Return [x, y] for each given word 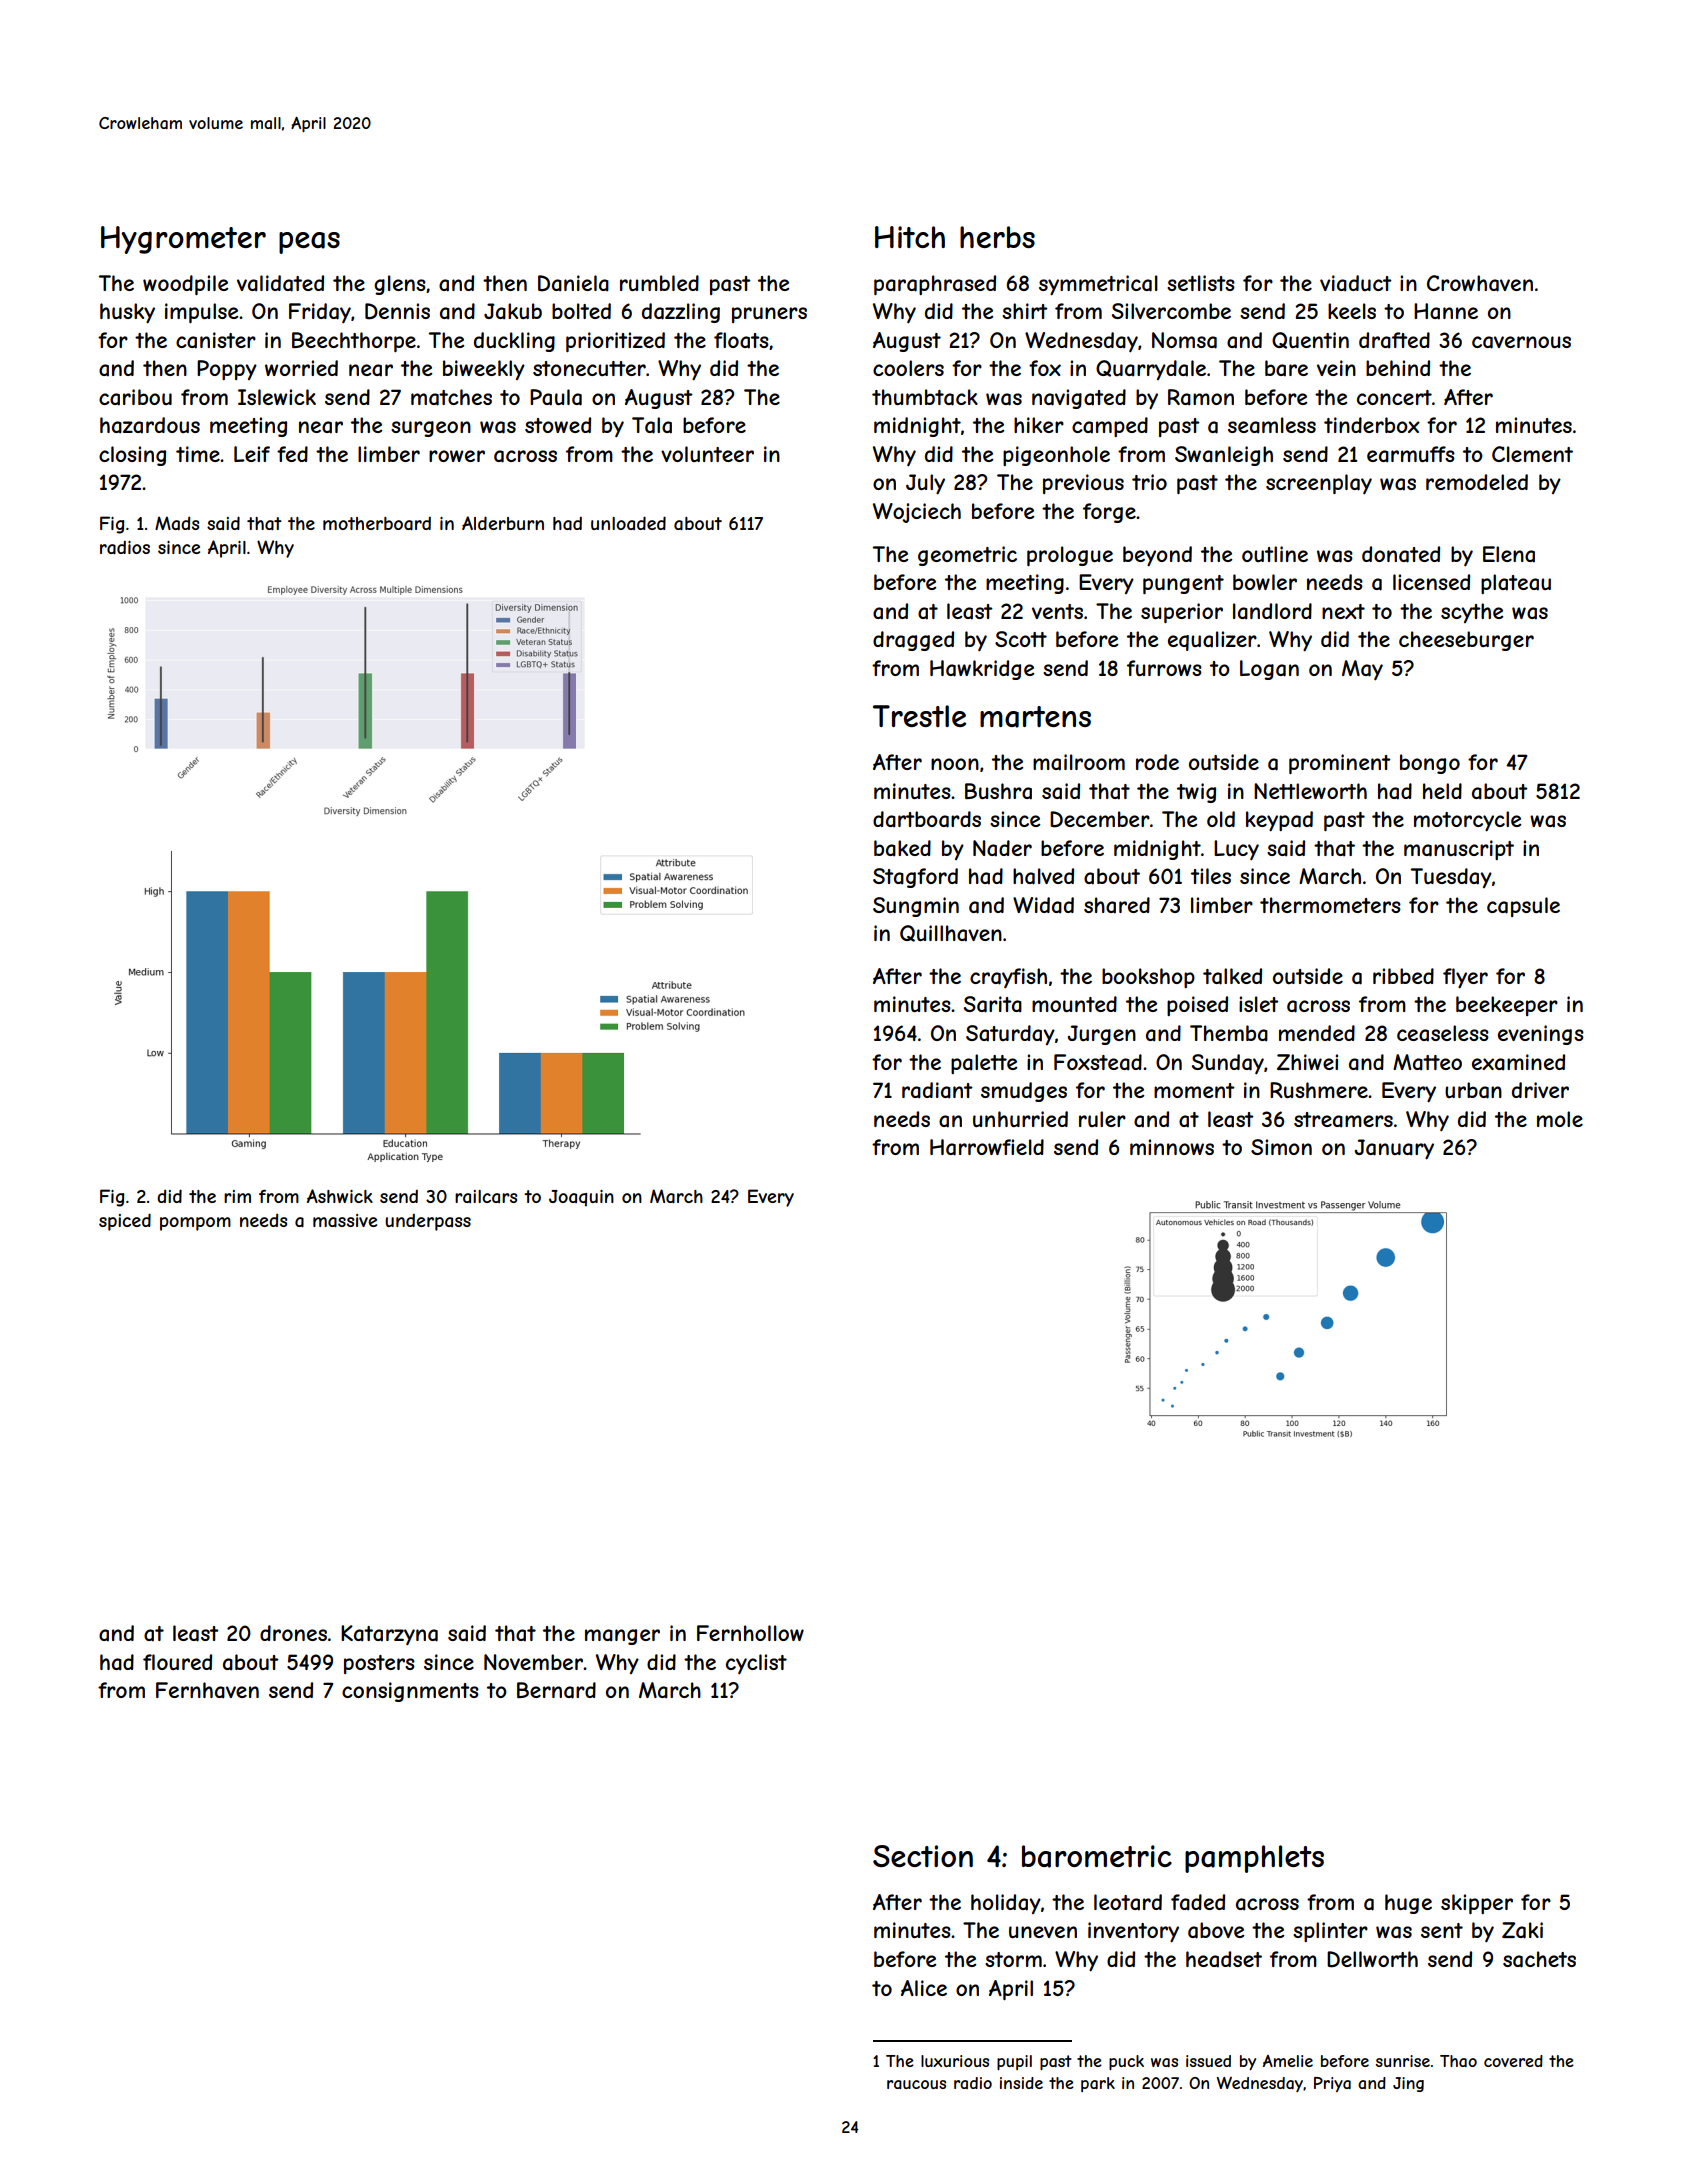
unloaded [628, 523]
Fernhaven [207, 1690]
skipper [1477, 1904]
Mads [177, 523]
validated [280, 283]
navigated [1079, 399]
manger [622, 1637]
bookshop [1148, 978]
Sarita [993, 1004]
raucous [916, 2084]
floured [177, 1662]
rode [1157, 762]
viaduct [1356, 283]
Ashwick [340, 1196]
